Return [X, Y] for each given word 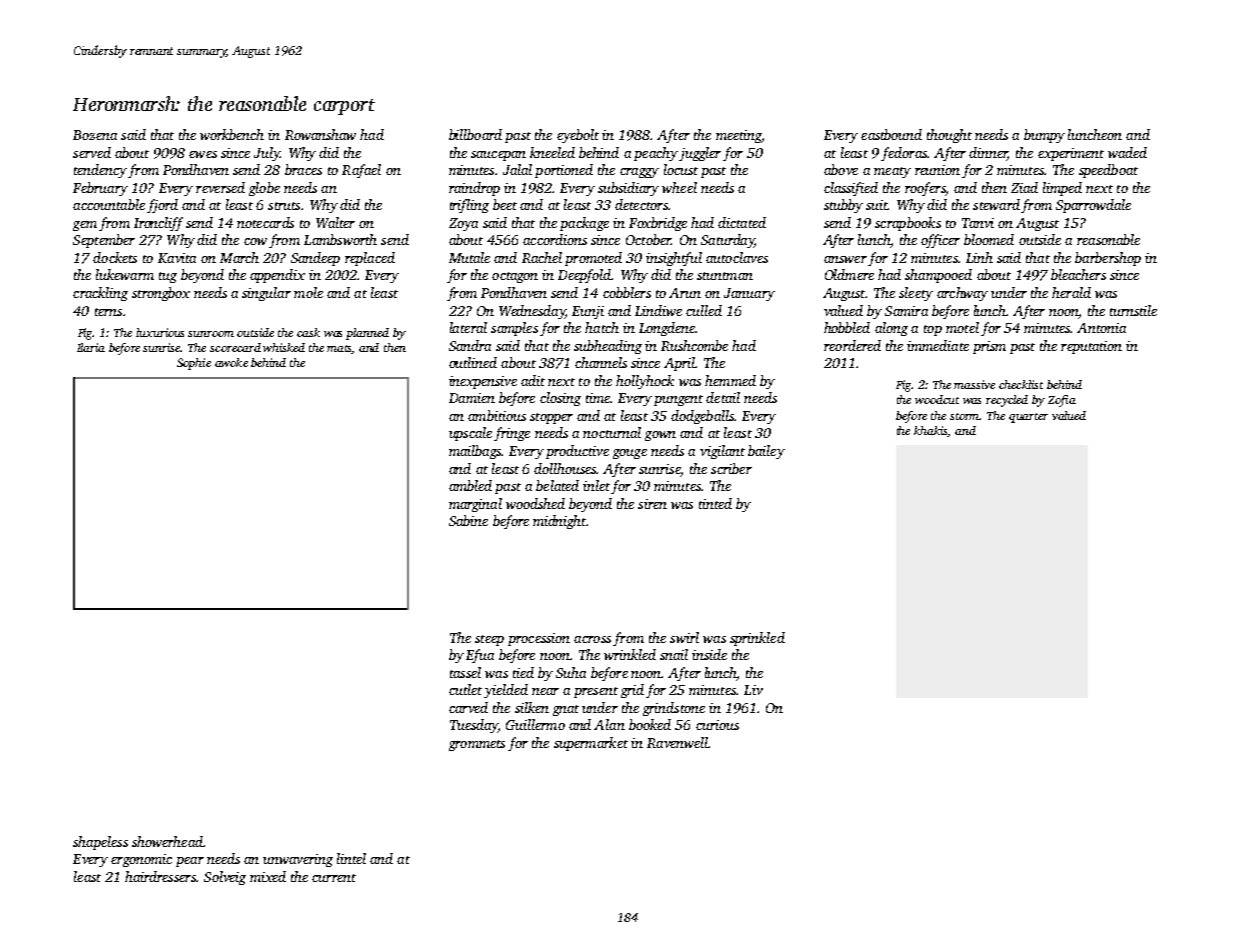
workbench [232, 134]
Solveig [225, 878]
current [334, 878]
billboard [475, 134]
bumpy [1044, 136]
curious [717, 725]
